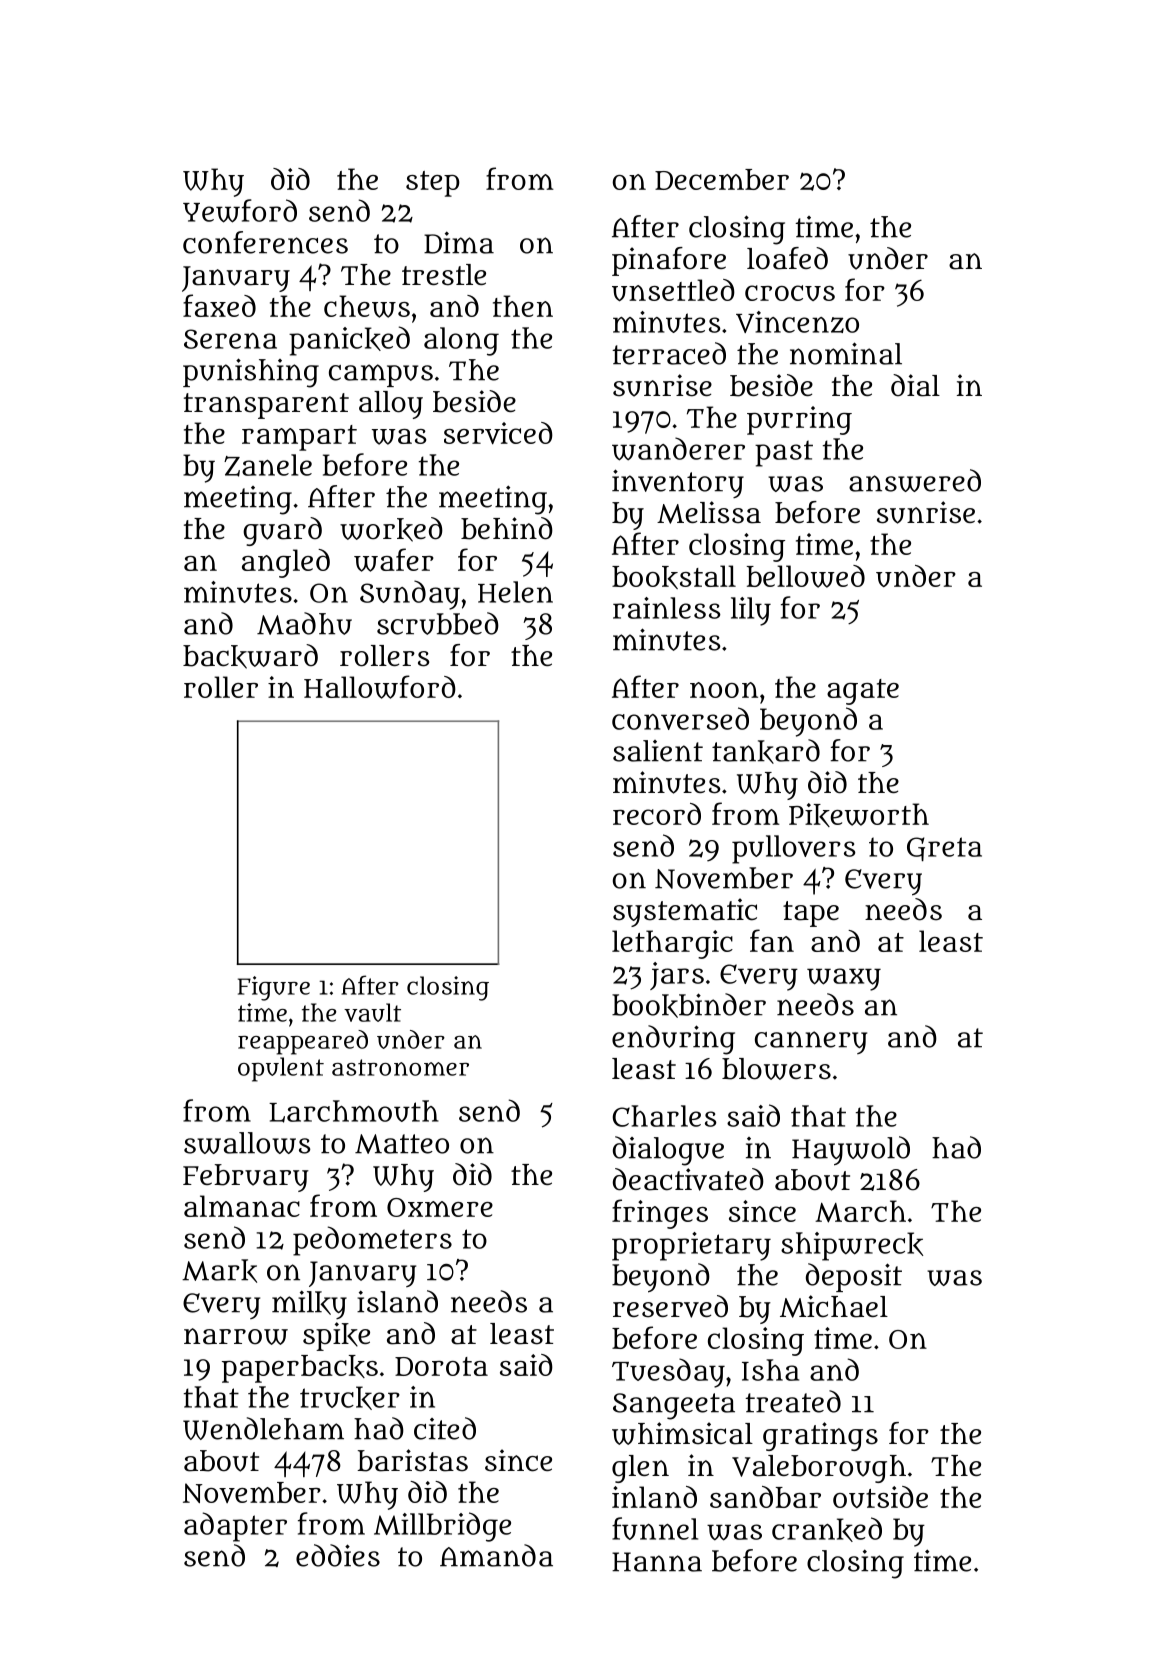 Image resolution: width=1165 pixels, height=1654 pixels. What do you see at coordinates (219, 1271) in the screenshot?
I see `Mark` at bounding box center [219, 1271].
